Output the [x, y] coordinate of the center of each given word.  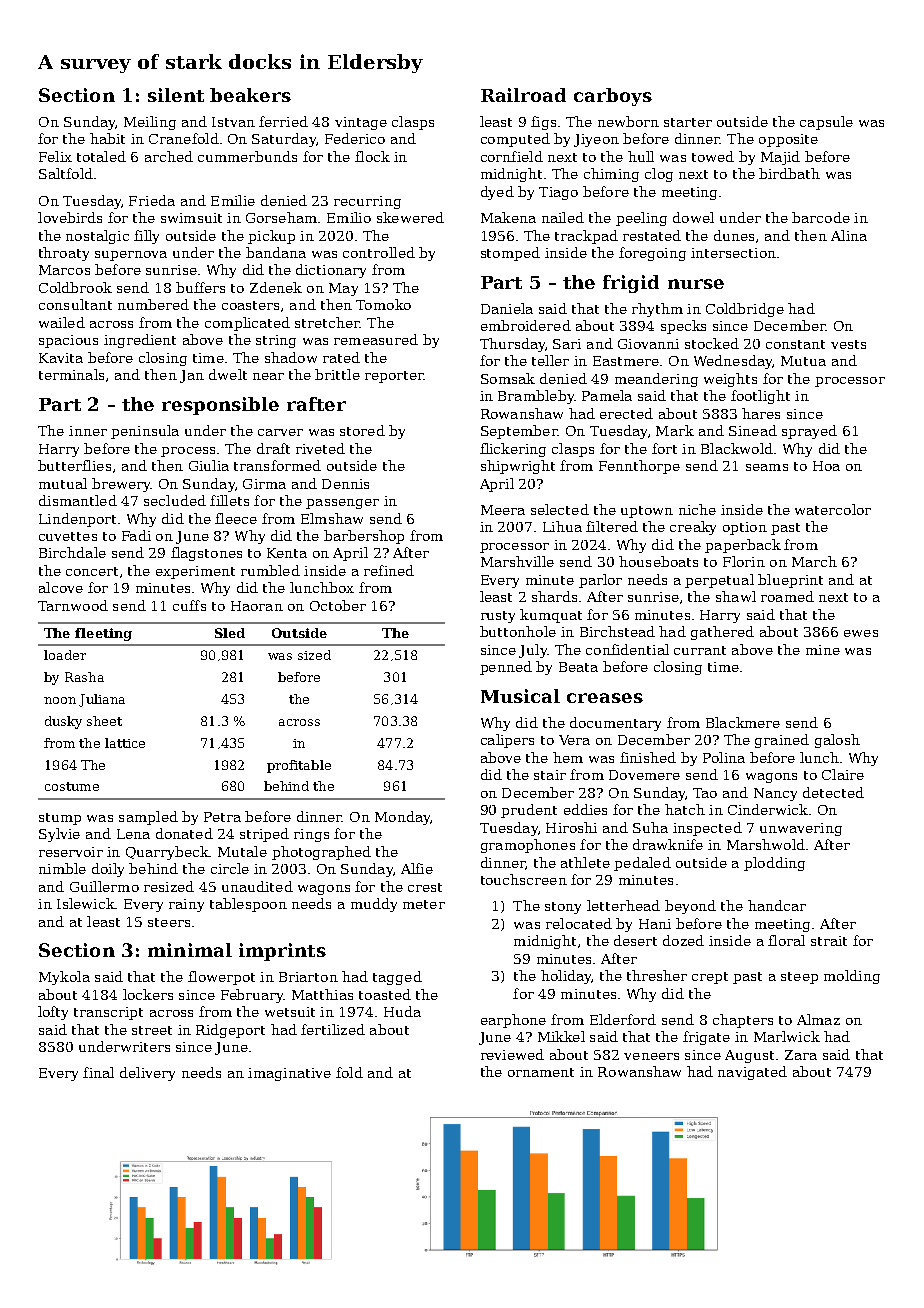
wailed [62, 322]
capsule [826, 123]
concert [92, 571]
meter [424, 904]
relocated [579, 923]
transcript [108, 1013]
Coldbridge [745, 310]
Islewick [86, 903]
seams [767, 467]
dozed [683, 940]
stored [362, 430]
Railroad [523, 95]
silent [176, 95]
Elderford [623, 1019]
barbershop [364, 537]
